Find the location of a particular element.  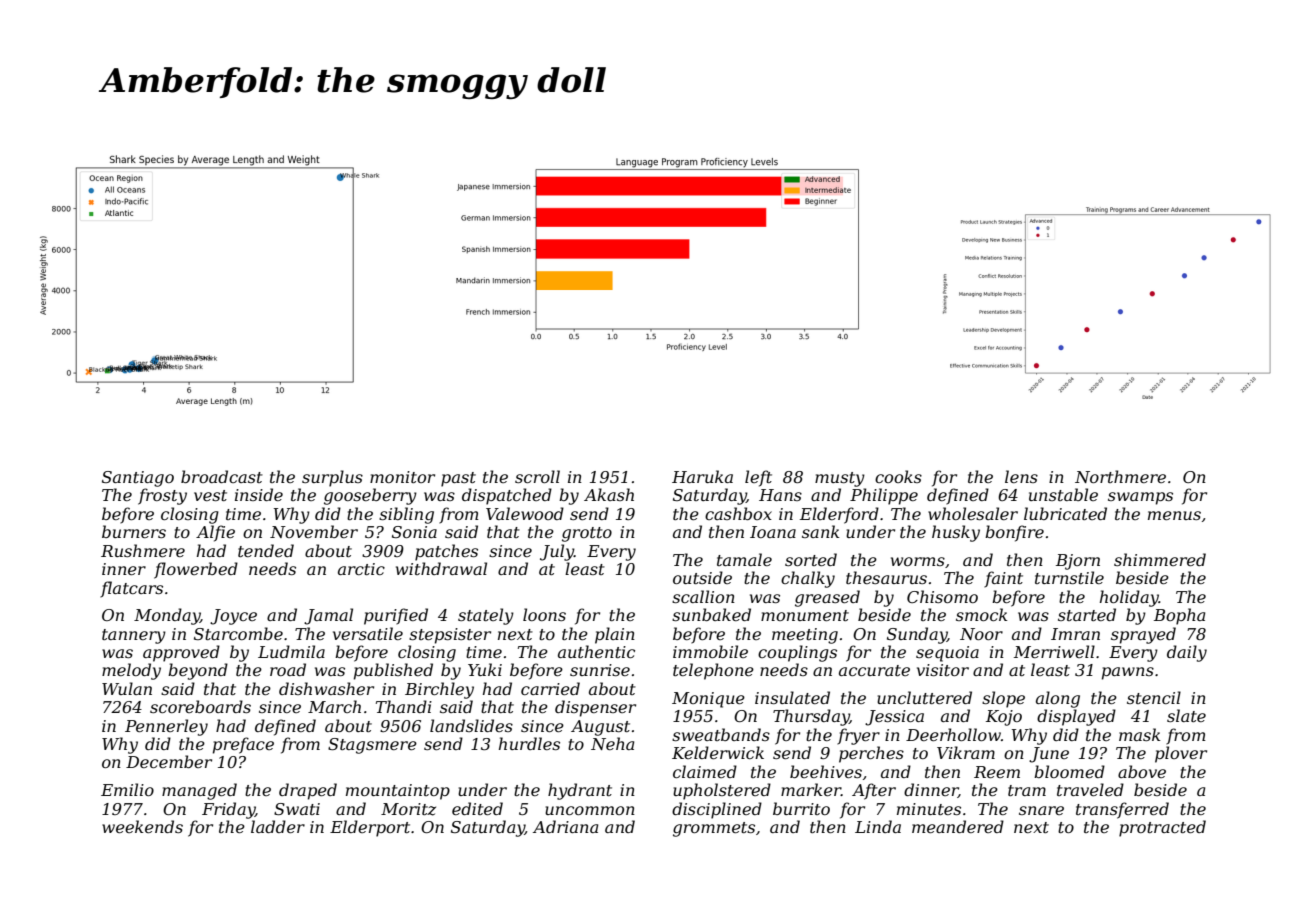

gooseberry is located at coordinates (370, 496).
